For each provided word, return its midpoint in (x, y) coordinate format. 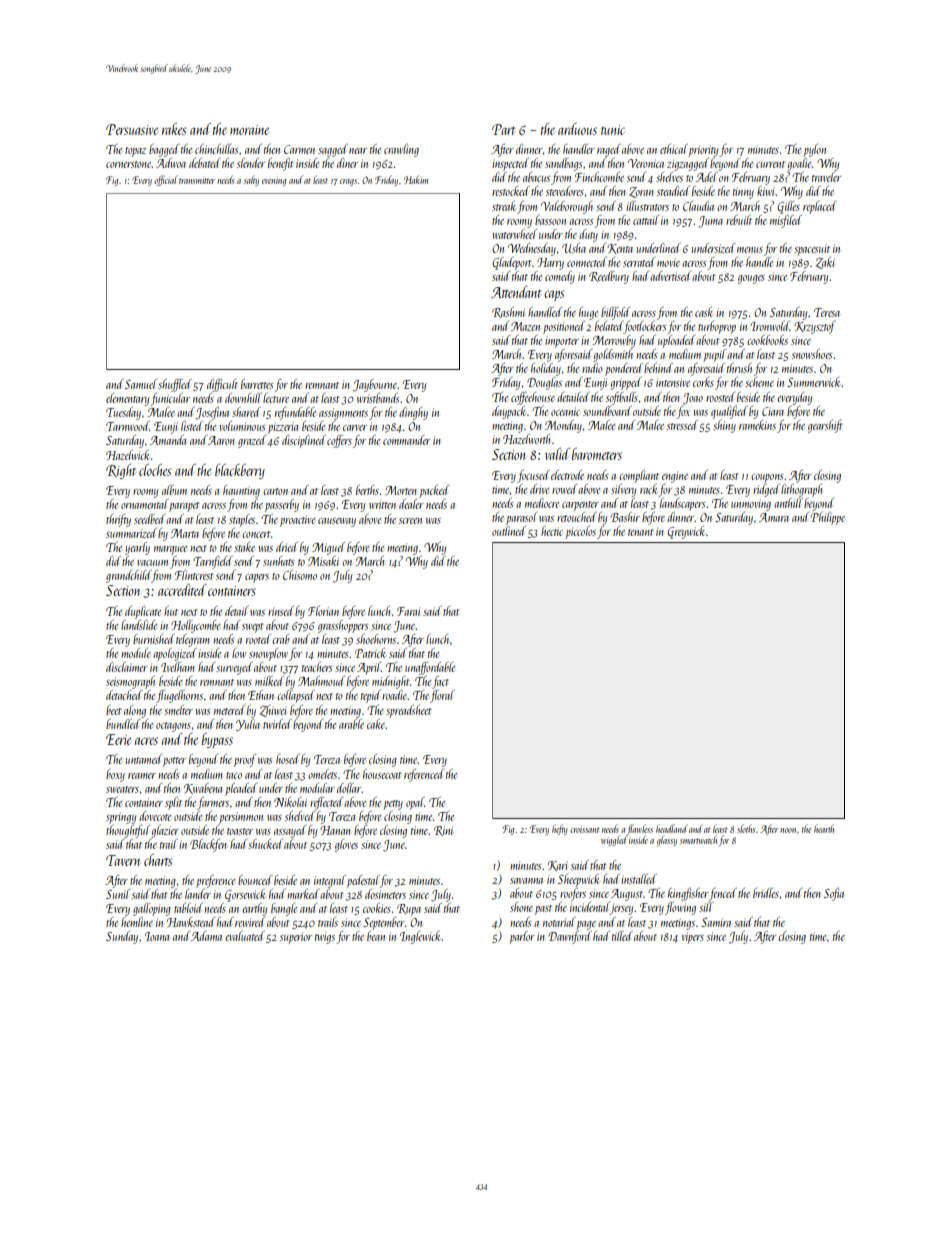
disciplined (304, 441)
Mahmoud (321, 681)
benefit (280, 164)
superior (296, 938)
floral (442, 696)
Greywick (686, 532)
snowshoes (812, 354)
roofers (573, 894)
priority (703, 151)
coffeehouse (533, 398)
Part (503, 129)
